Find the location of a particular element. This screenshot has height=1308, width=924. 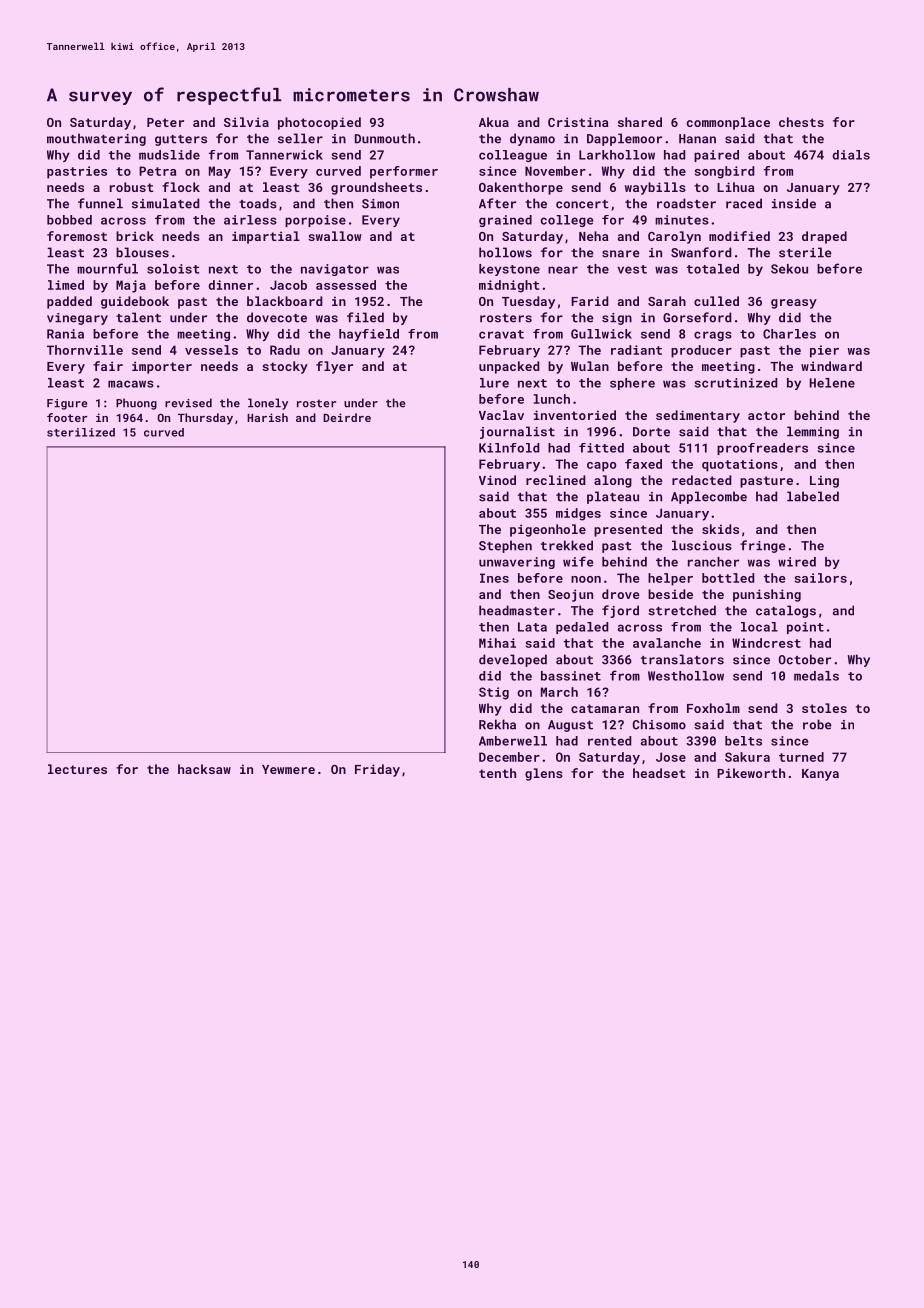

Thornville is located at coordinates (85, 350).
